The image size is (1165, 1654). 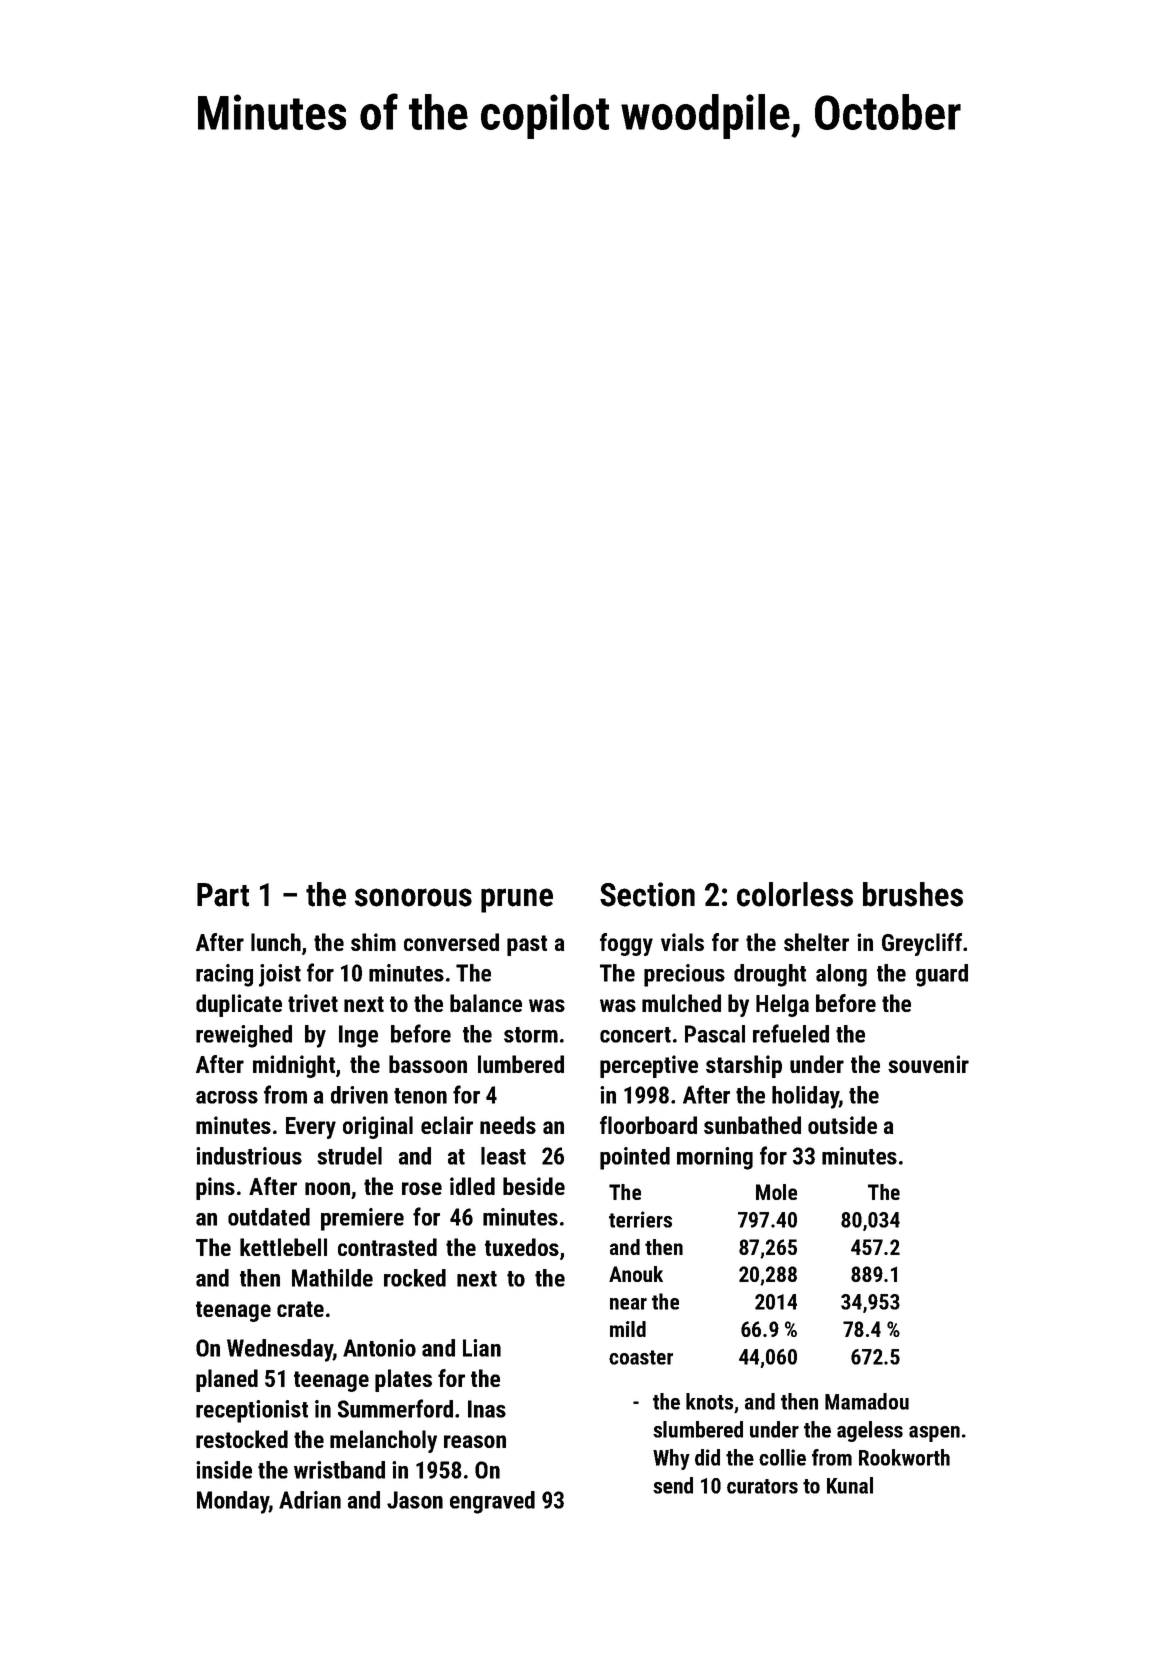 I want to click on Adrian, so click(x=310, y=1500).
